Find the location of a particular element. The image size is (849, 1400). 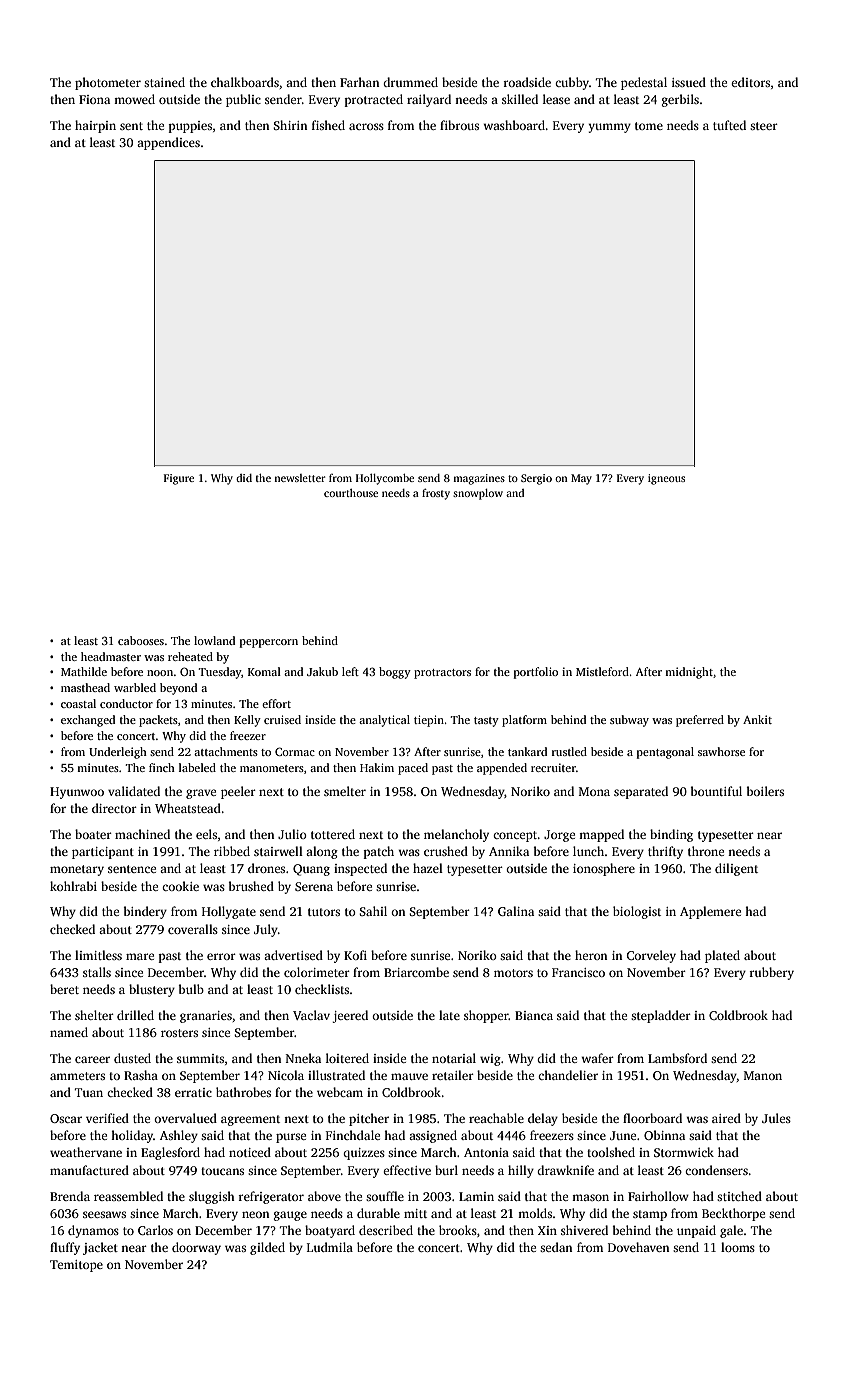

rubbery is located at coordinates (771, 973).
